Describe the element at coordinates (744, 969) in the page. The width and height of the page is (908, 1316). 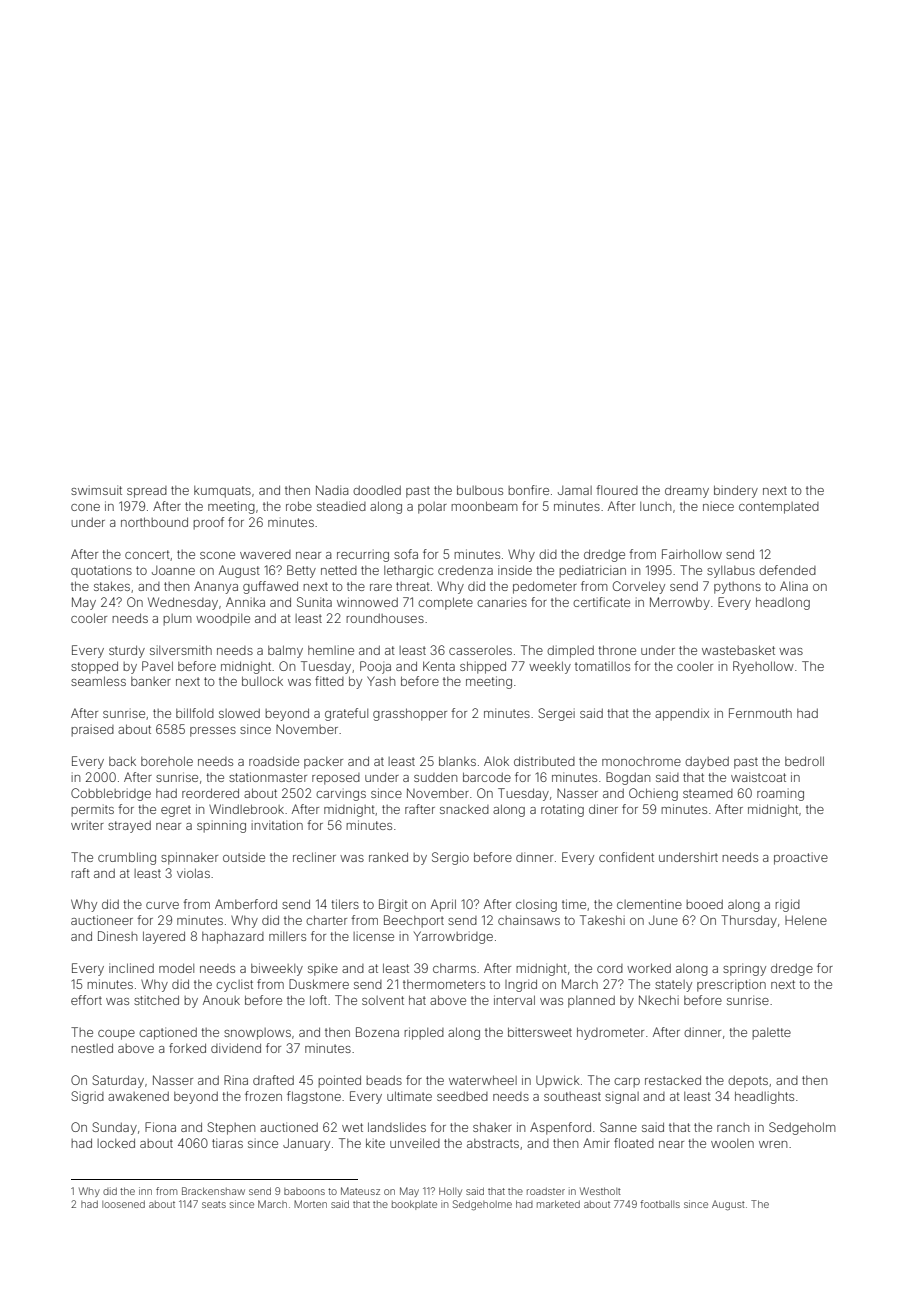
I see `springy` at that location.
